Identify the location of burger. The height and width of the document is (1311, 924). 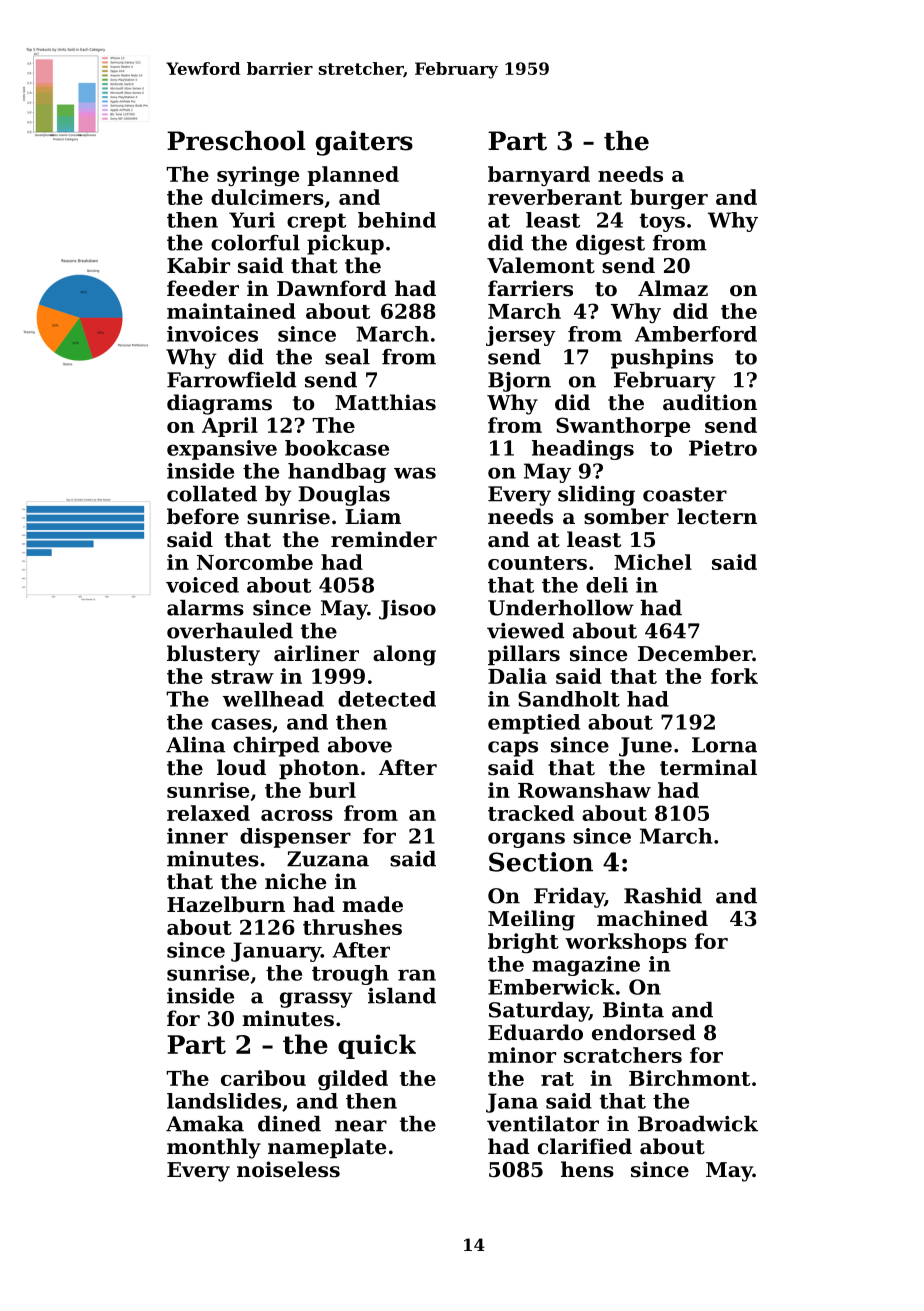
(669, 199).
